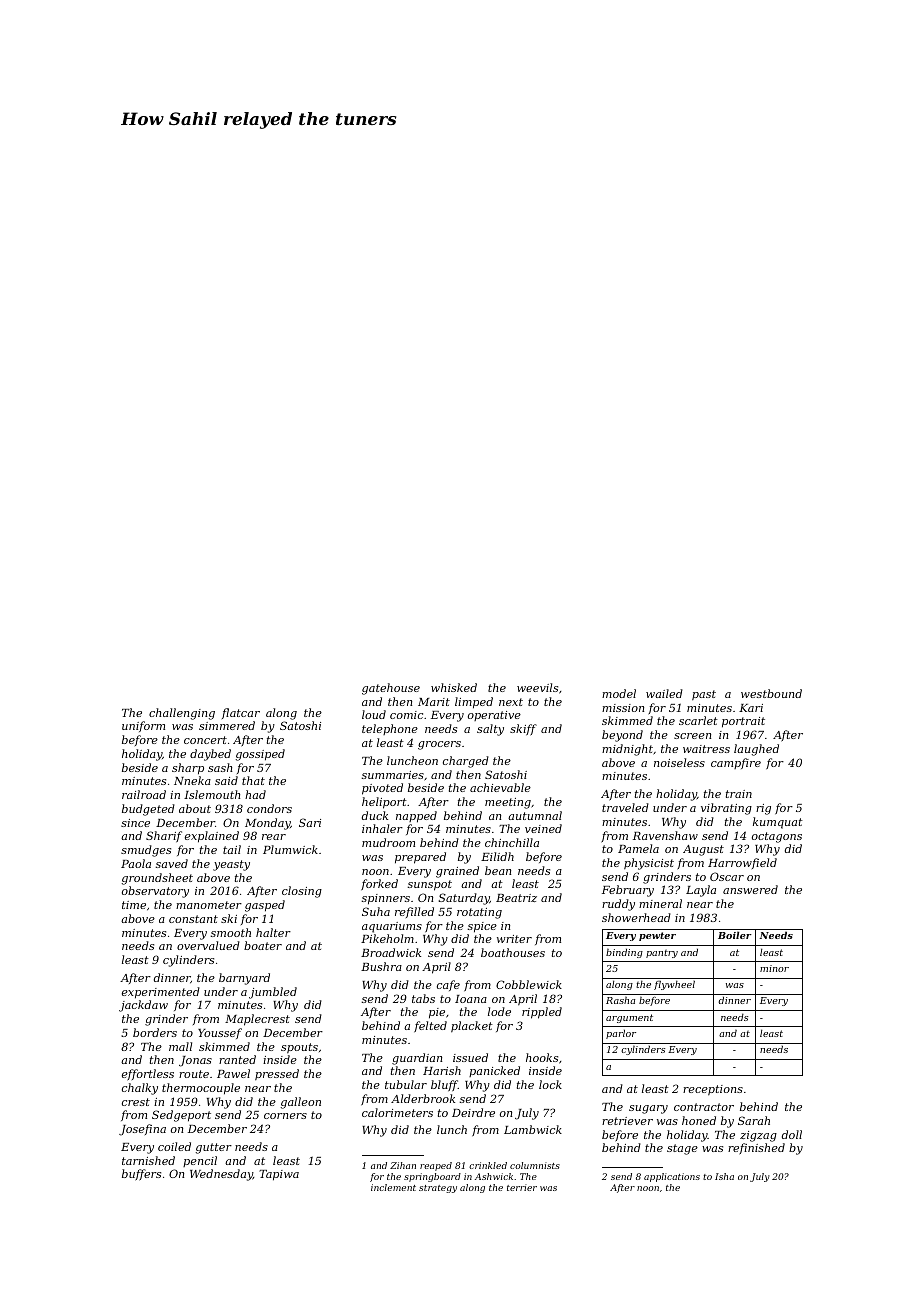 This image has width=924, height=1308. I want to click on answered, so click(750, 889).
